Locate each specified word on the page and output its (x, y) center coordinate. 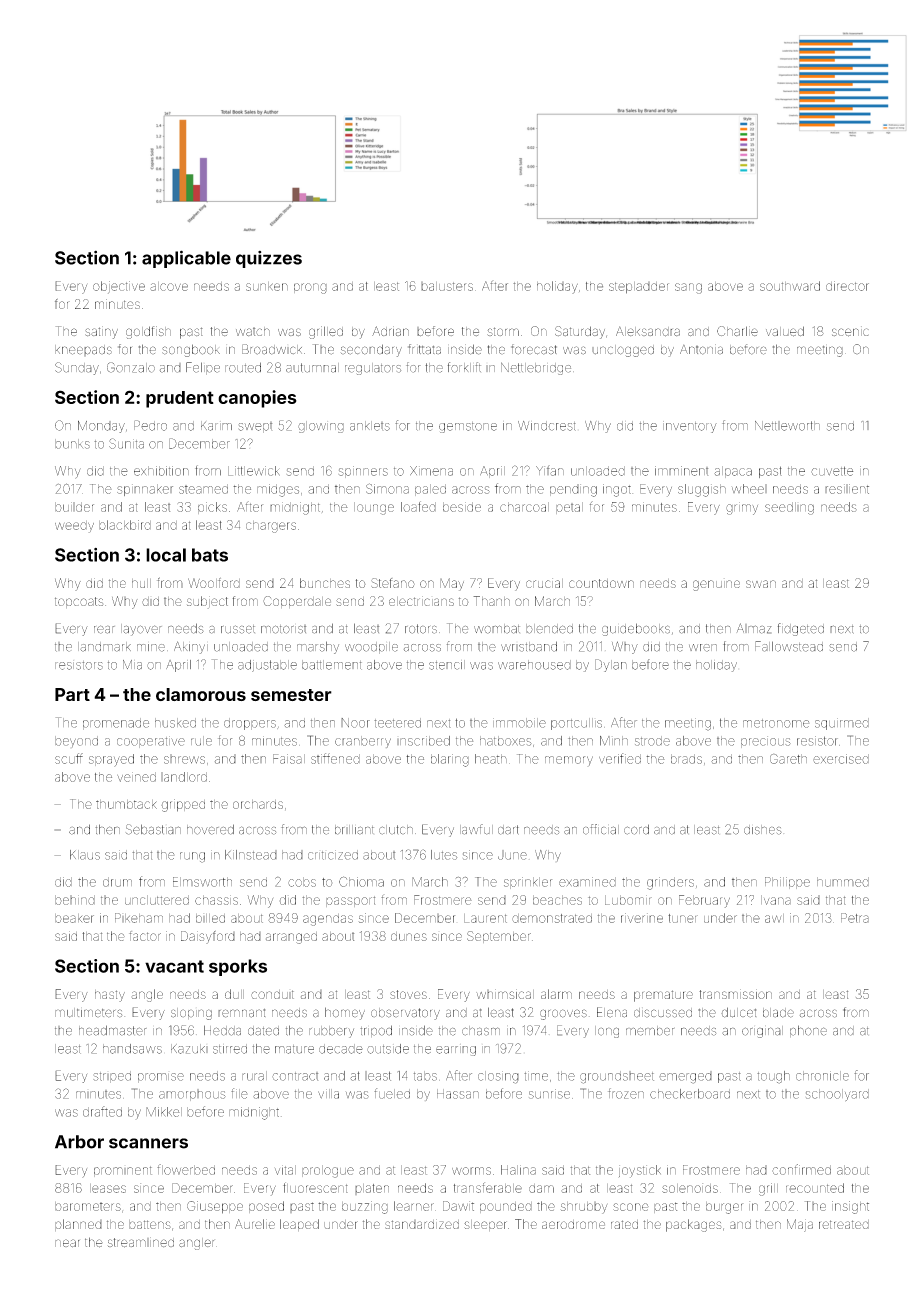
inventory (690, 427)
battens (150, 1224)
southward (790, 286)
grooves (563, 1014)
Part (72, 694)
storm (503, 331)
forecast (534, 349)
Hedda (222, 1030)
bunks (72, 444)
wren (703, 648)
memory (569, 761)
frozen (626, 1093)
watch (253, 331)
